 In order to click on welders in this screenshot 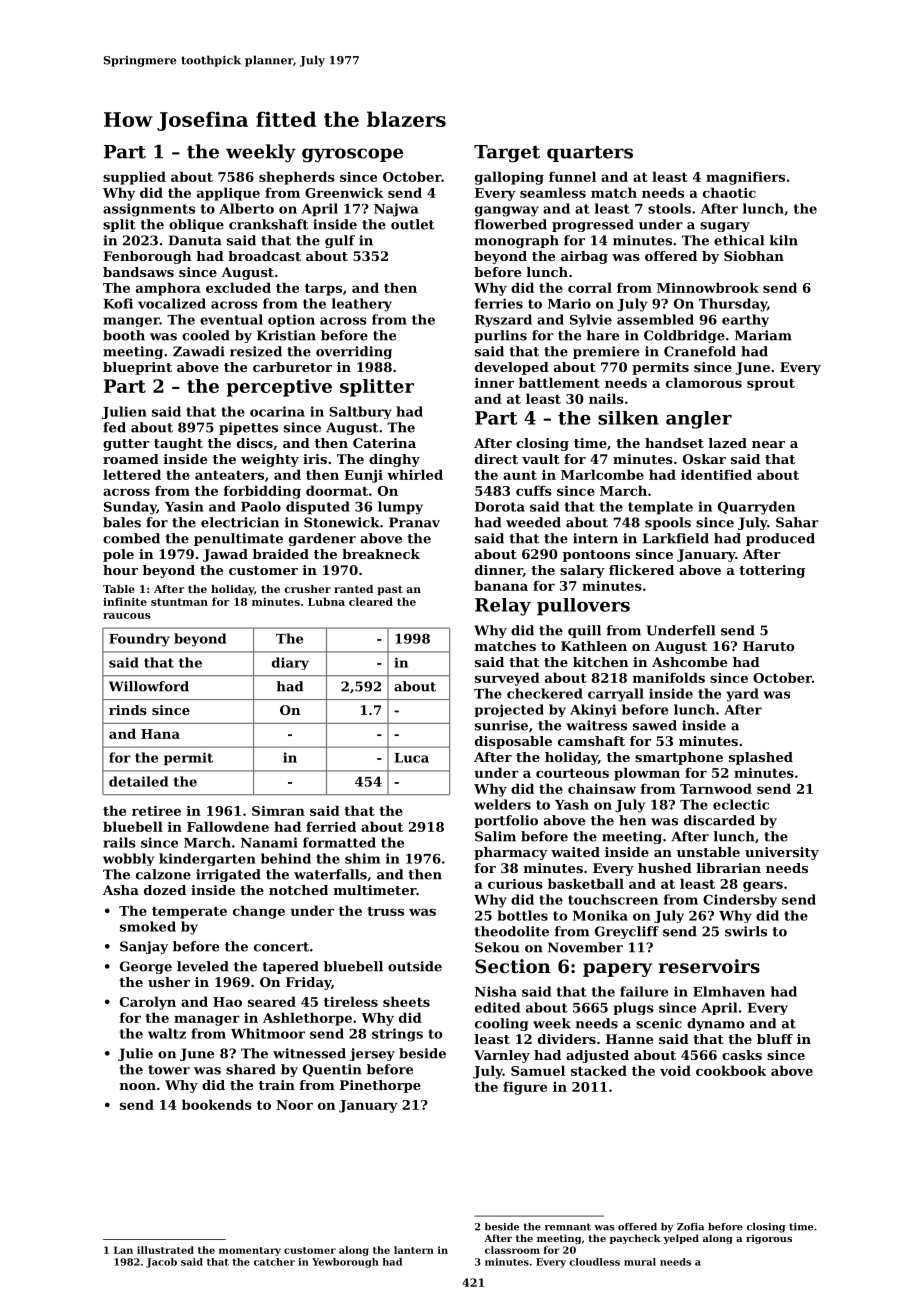, I will do `click(502, 804)`.
